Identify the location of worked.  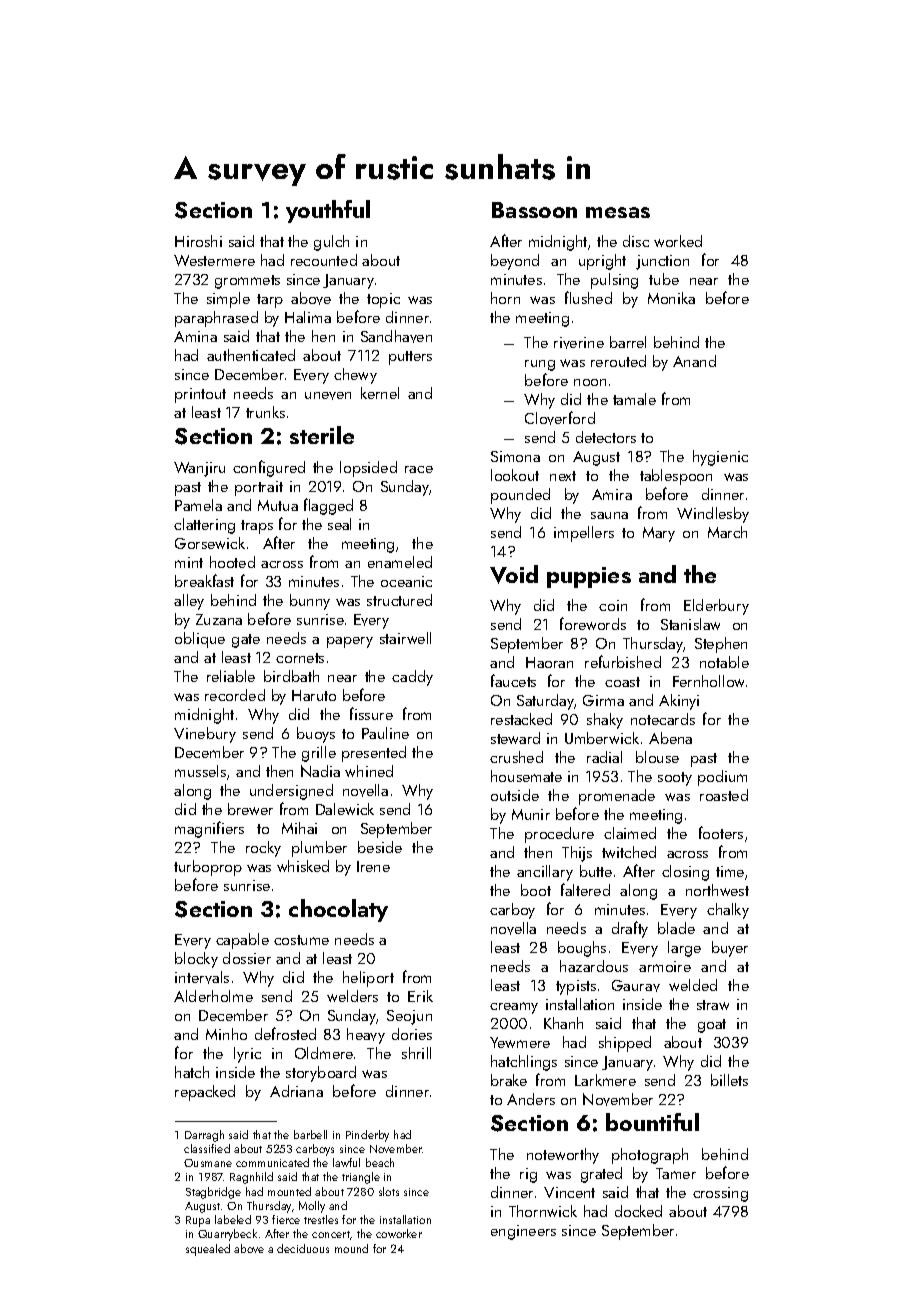
(678, 241).
